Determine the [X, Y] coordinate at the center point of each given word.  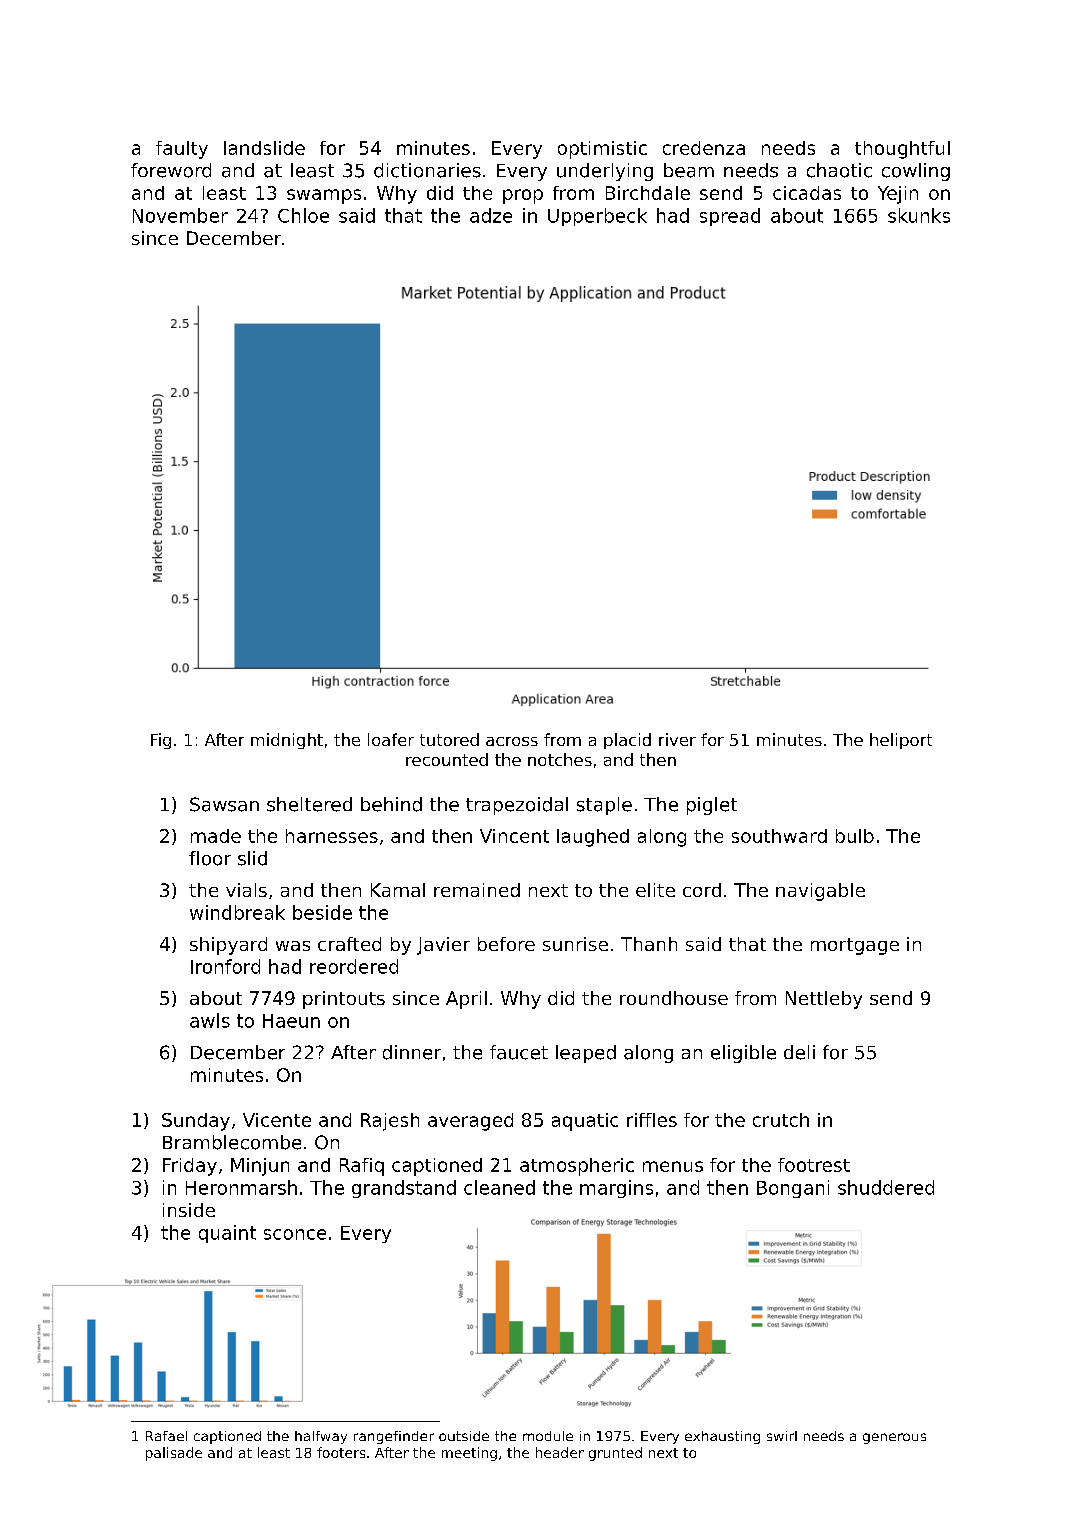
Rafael [166, 1436]
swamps [324, 196]
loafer [391, 739]
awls [210, 1020]
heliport [901, 741]
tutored [449, 739]
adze [491, 215]
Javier [443, 946]
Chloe [303, 215]
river [677, 739]
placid [627, 741]
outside [464, 1436]
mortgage [855, 946]
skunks [919, 215]
